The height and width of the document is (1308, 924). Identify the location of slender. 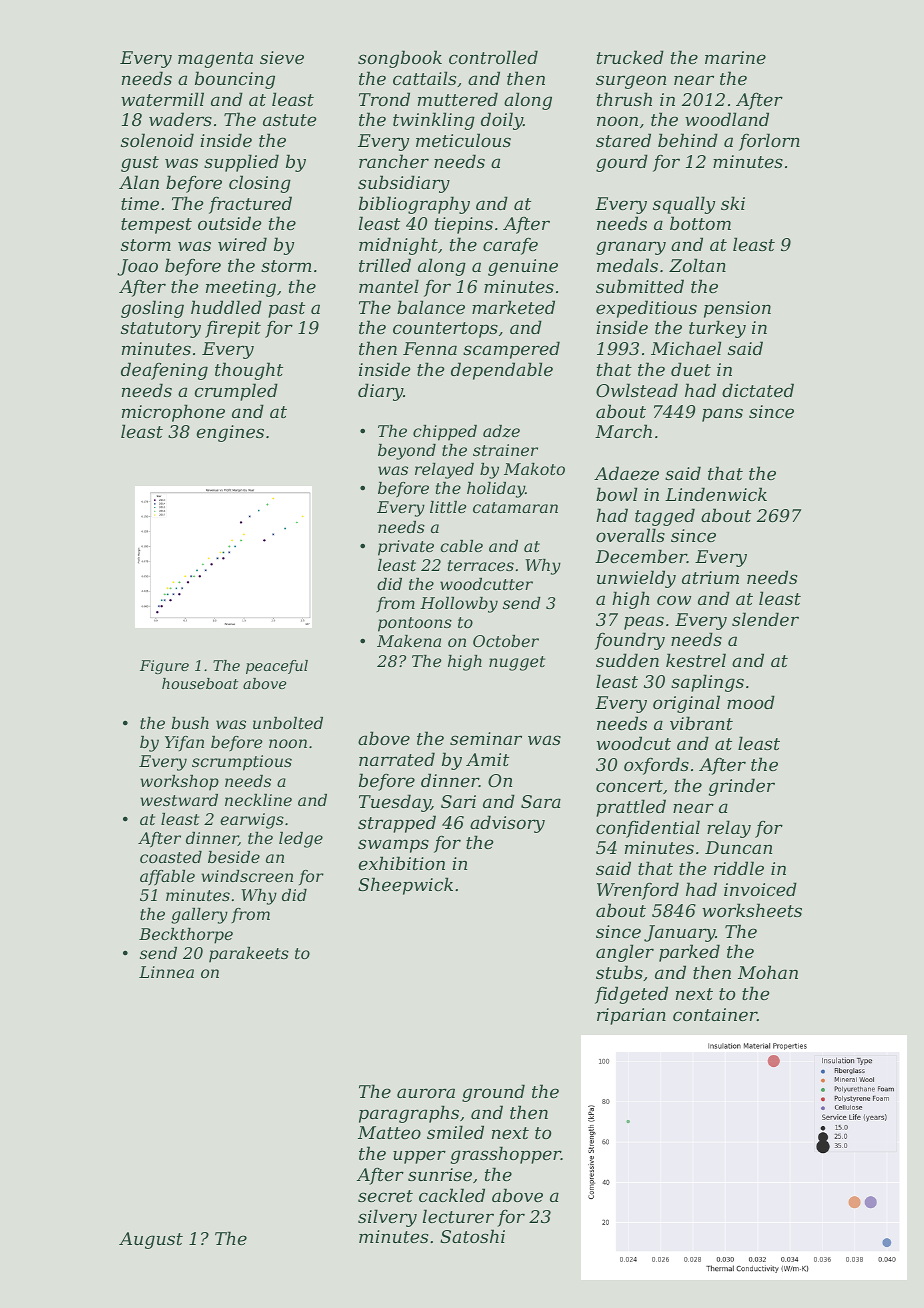
(765, 619).
